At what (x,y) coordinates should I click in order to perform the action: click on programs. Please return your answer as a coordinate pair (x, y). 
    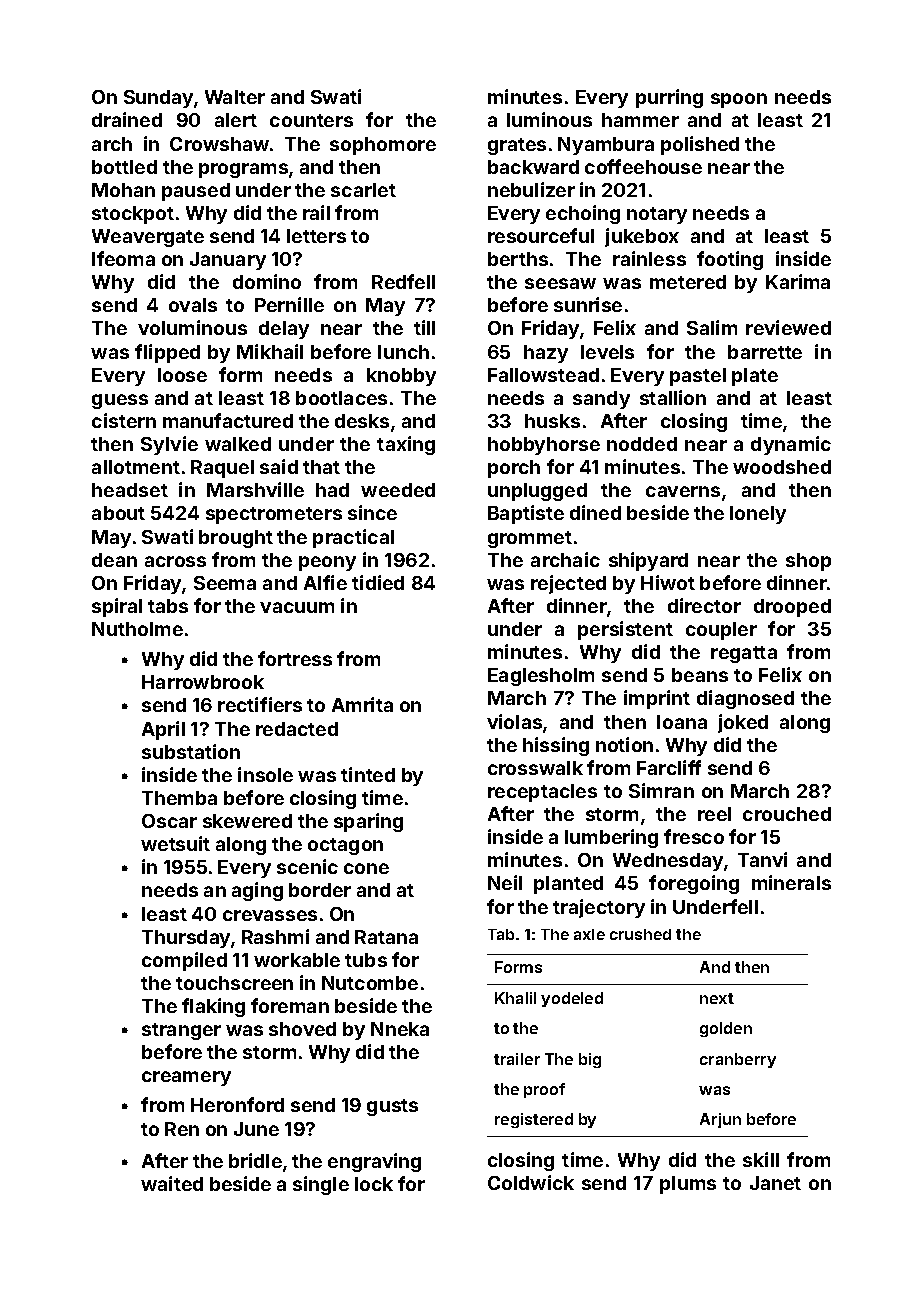
    Looking at the image, I should click on (243, 170).
